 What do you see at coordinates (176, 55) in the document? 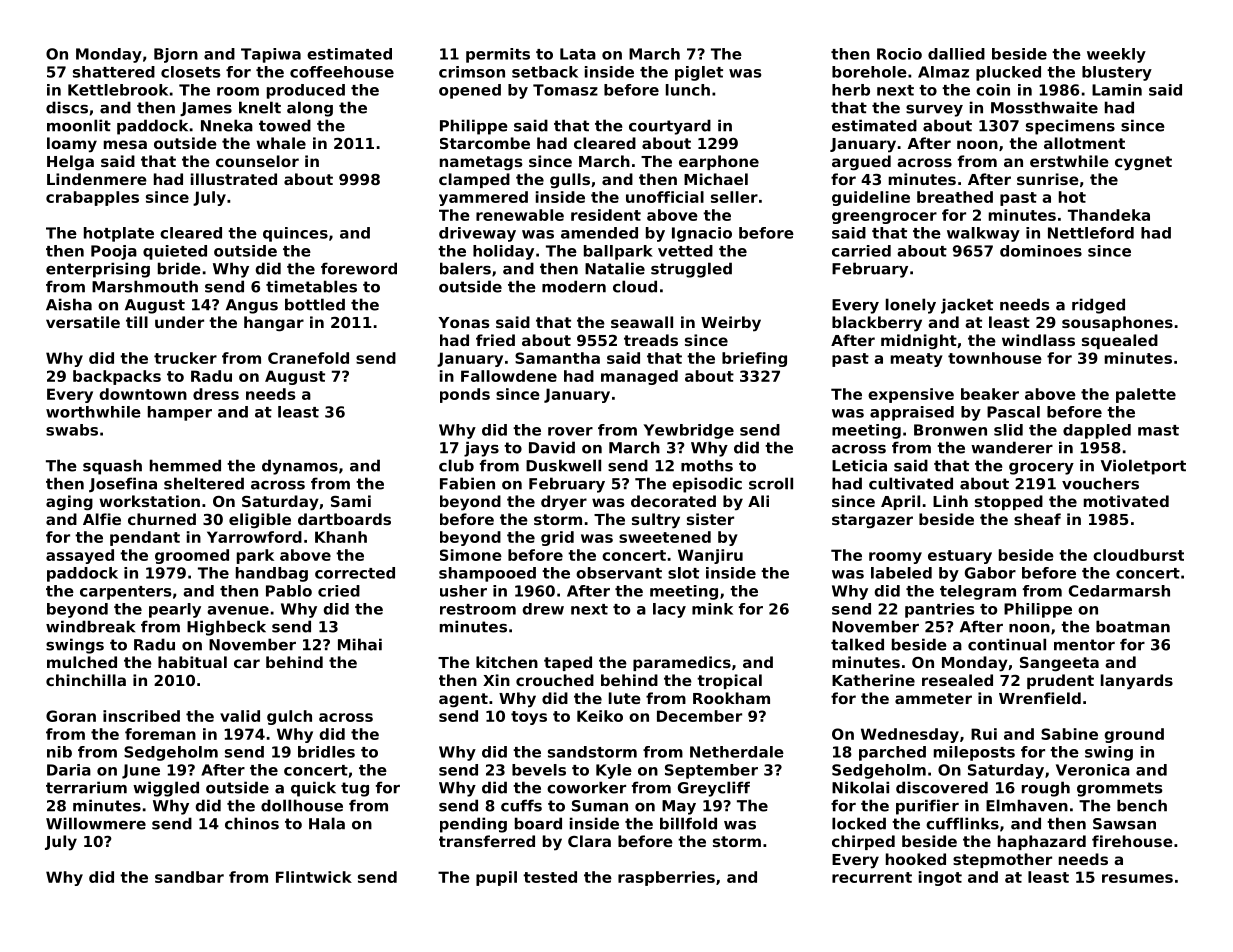
I see `Bjorn` at bounding box center [176, 55].
